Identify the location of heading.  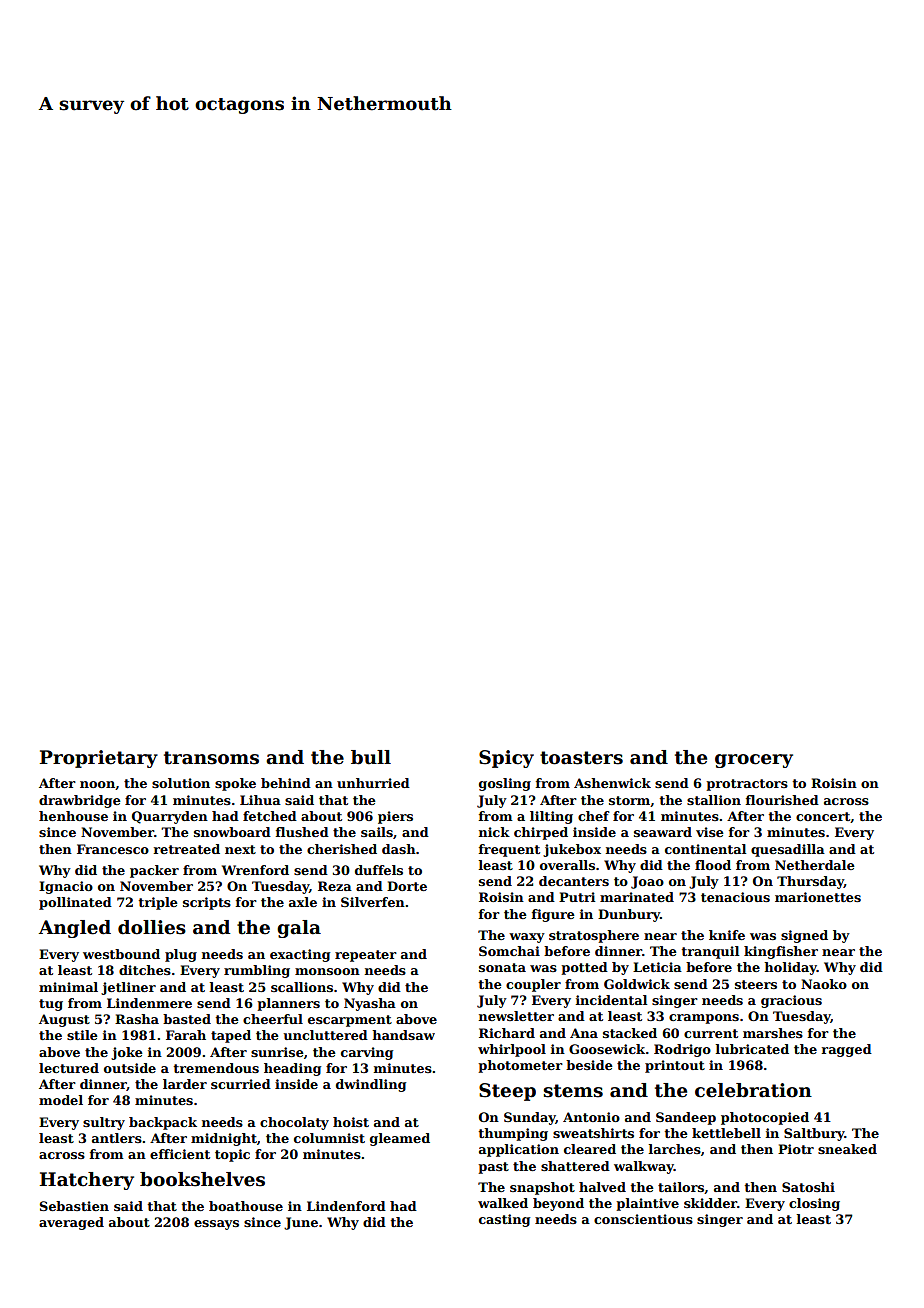
(292, 1069).
